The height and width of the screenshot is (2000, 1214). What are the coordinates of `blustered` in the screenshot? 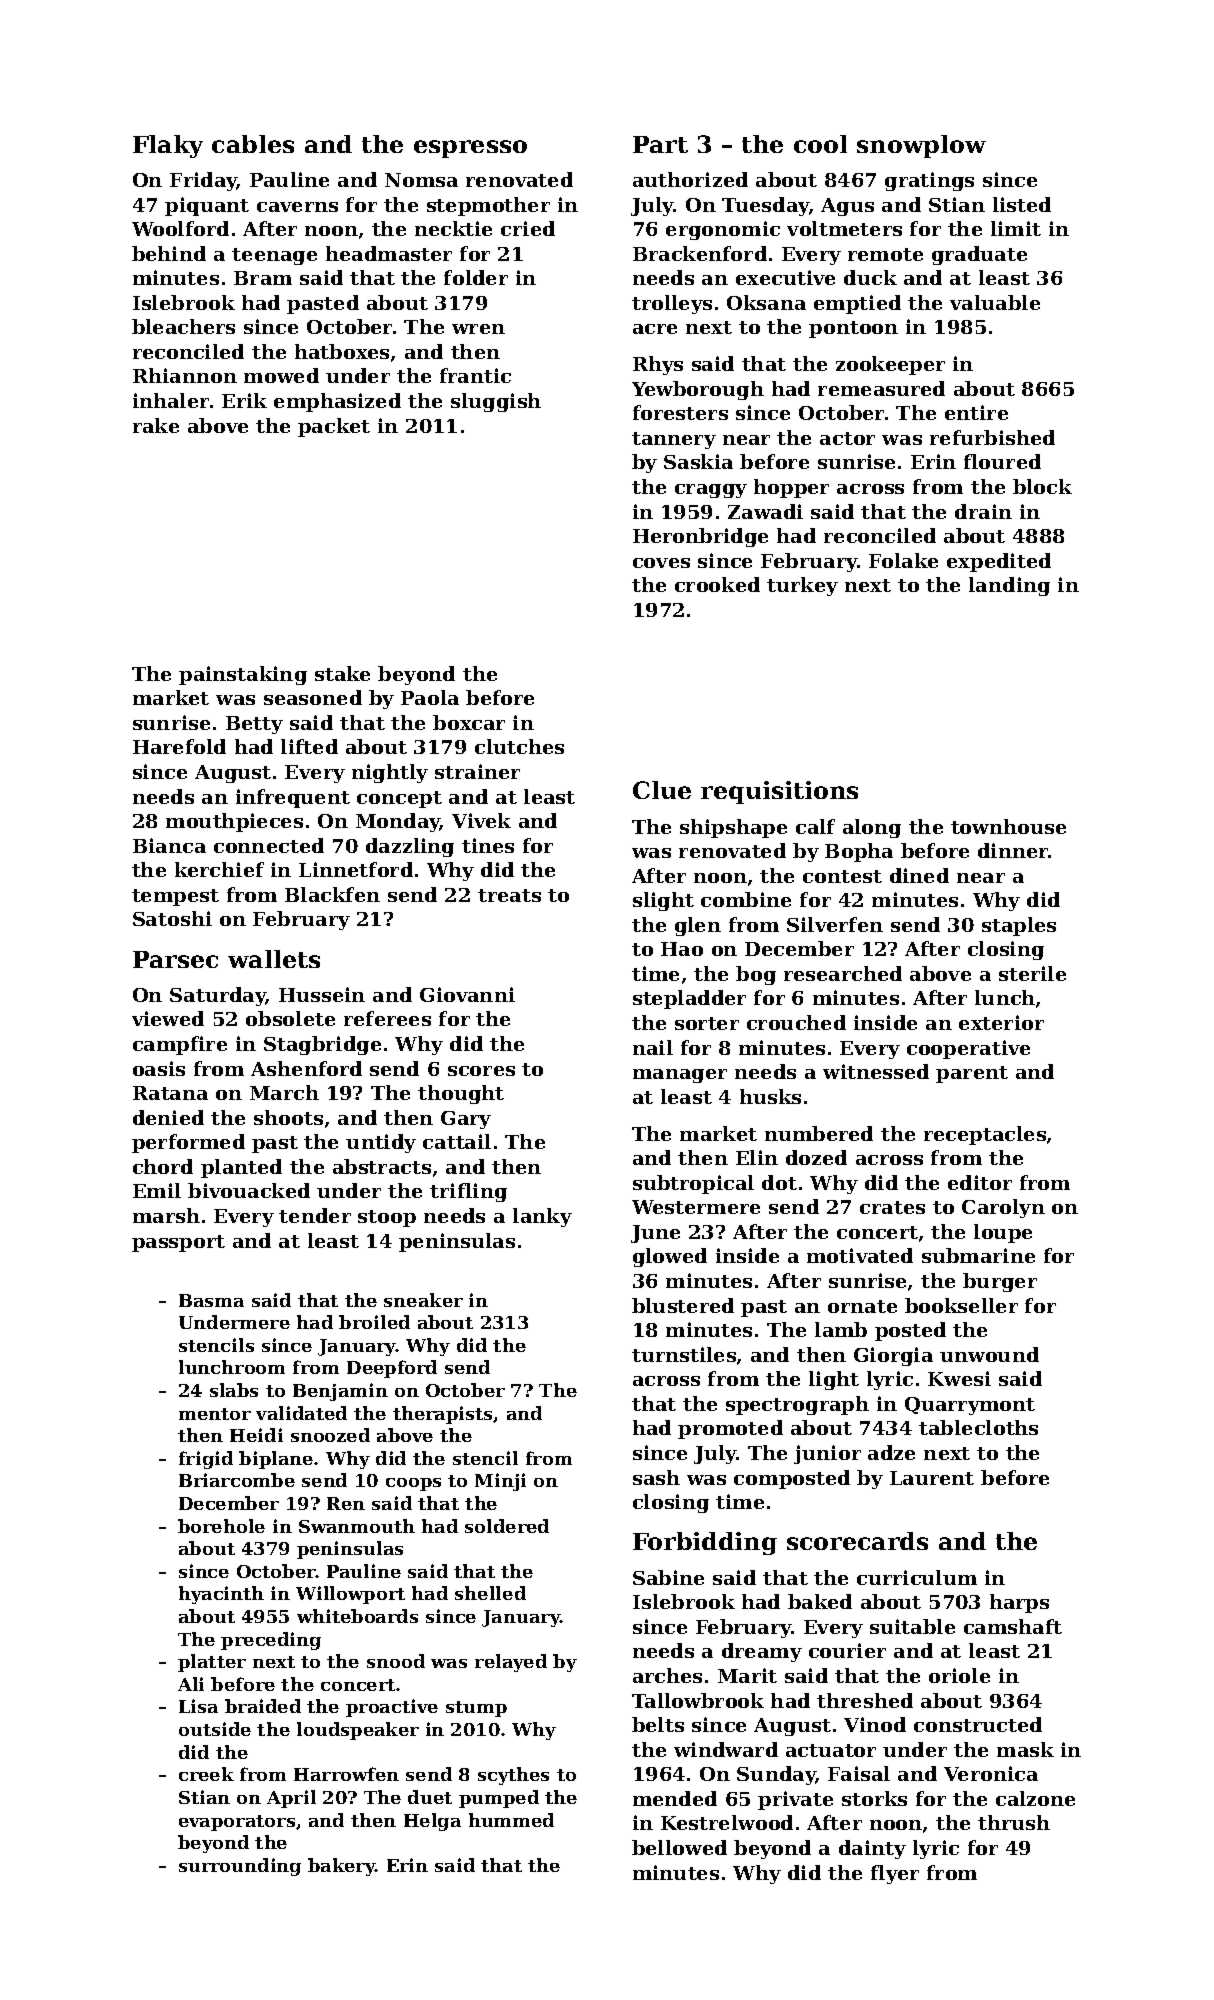 It's located at (683, 1305).
